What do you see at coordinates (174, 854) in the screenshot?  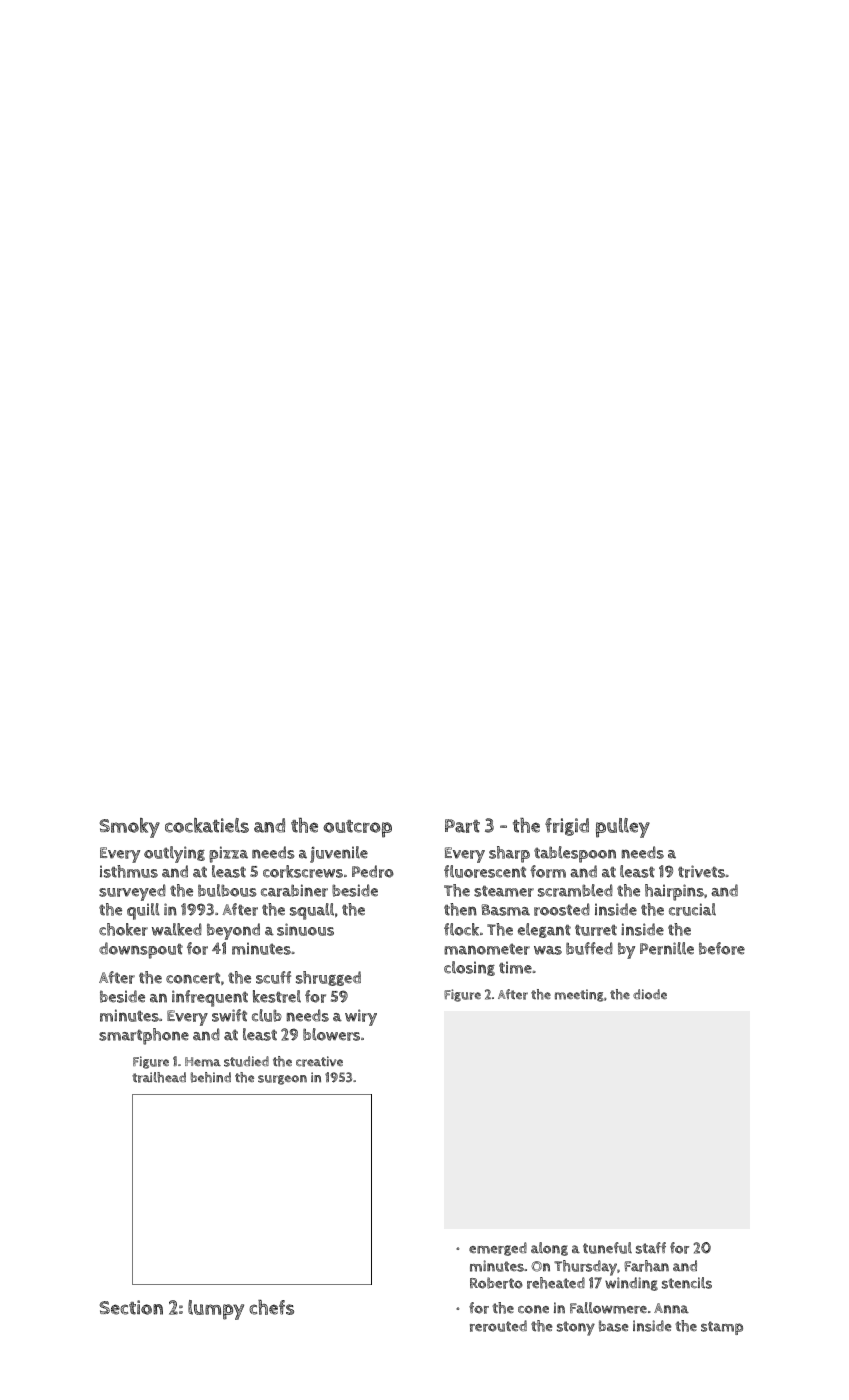 I see `outlying` at bounding box center [174, 854].
